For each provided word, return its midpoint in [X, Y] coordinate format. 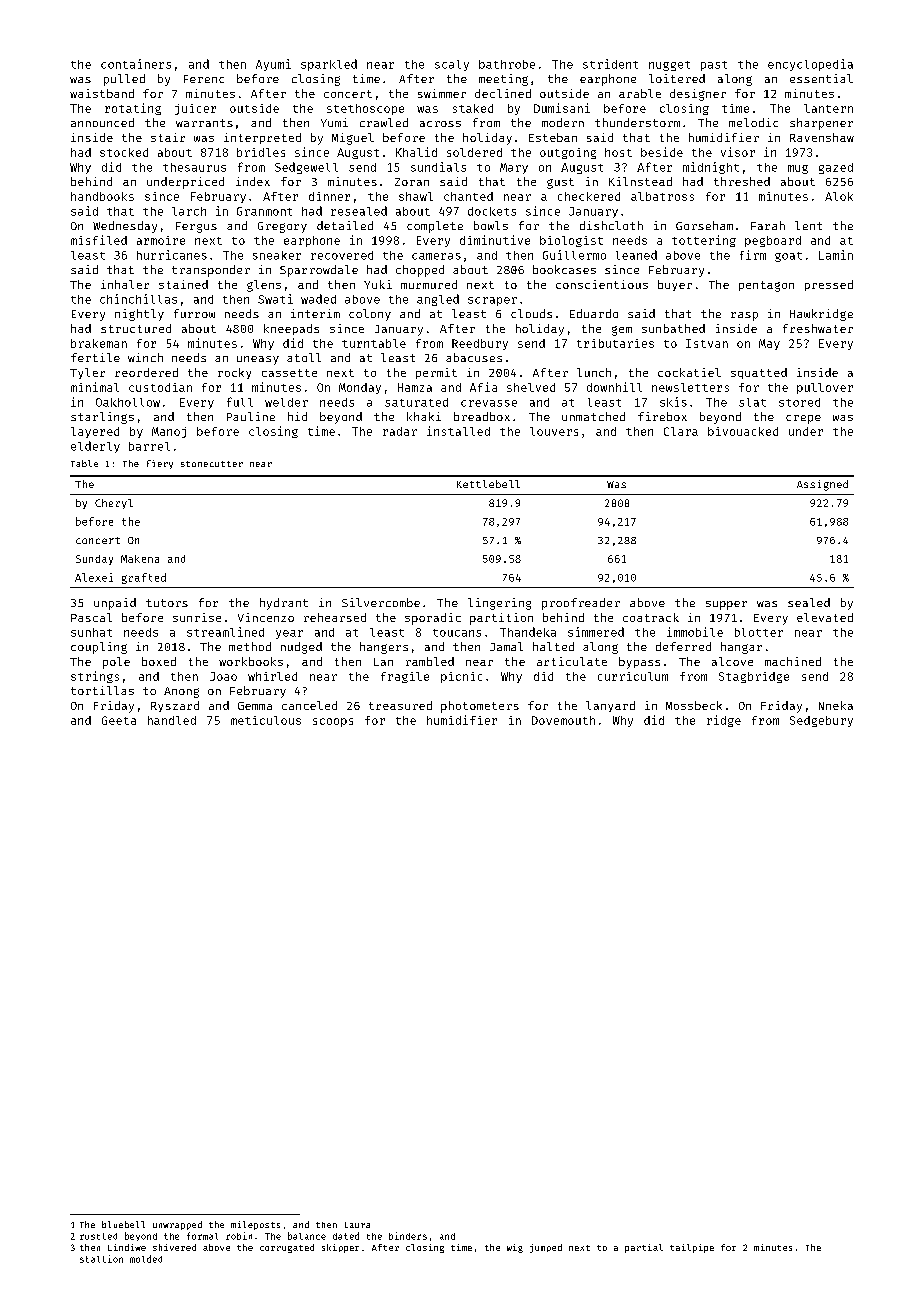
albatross [662, 196]
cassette [289, 373]
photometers [480, 707]
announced [102, 122]
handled [172, 720]
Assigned [822, 485]
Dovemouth [563, 720]
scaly [452, 65]
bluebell [123, 1224]
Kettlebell [488, 484]
